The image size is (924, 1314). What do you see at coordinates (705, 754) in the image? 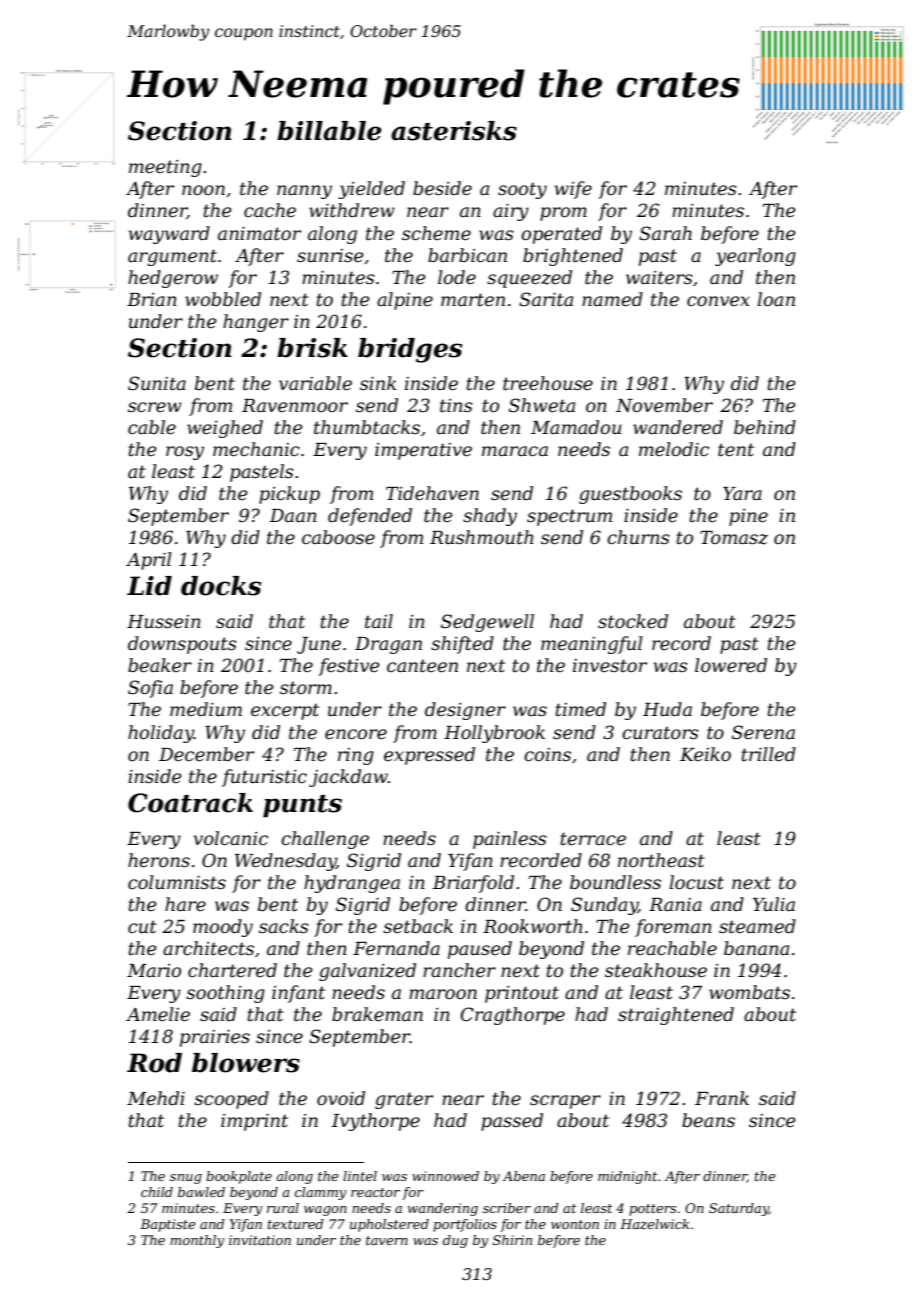
I see `Keiko` at bounding box center [705, 754].
